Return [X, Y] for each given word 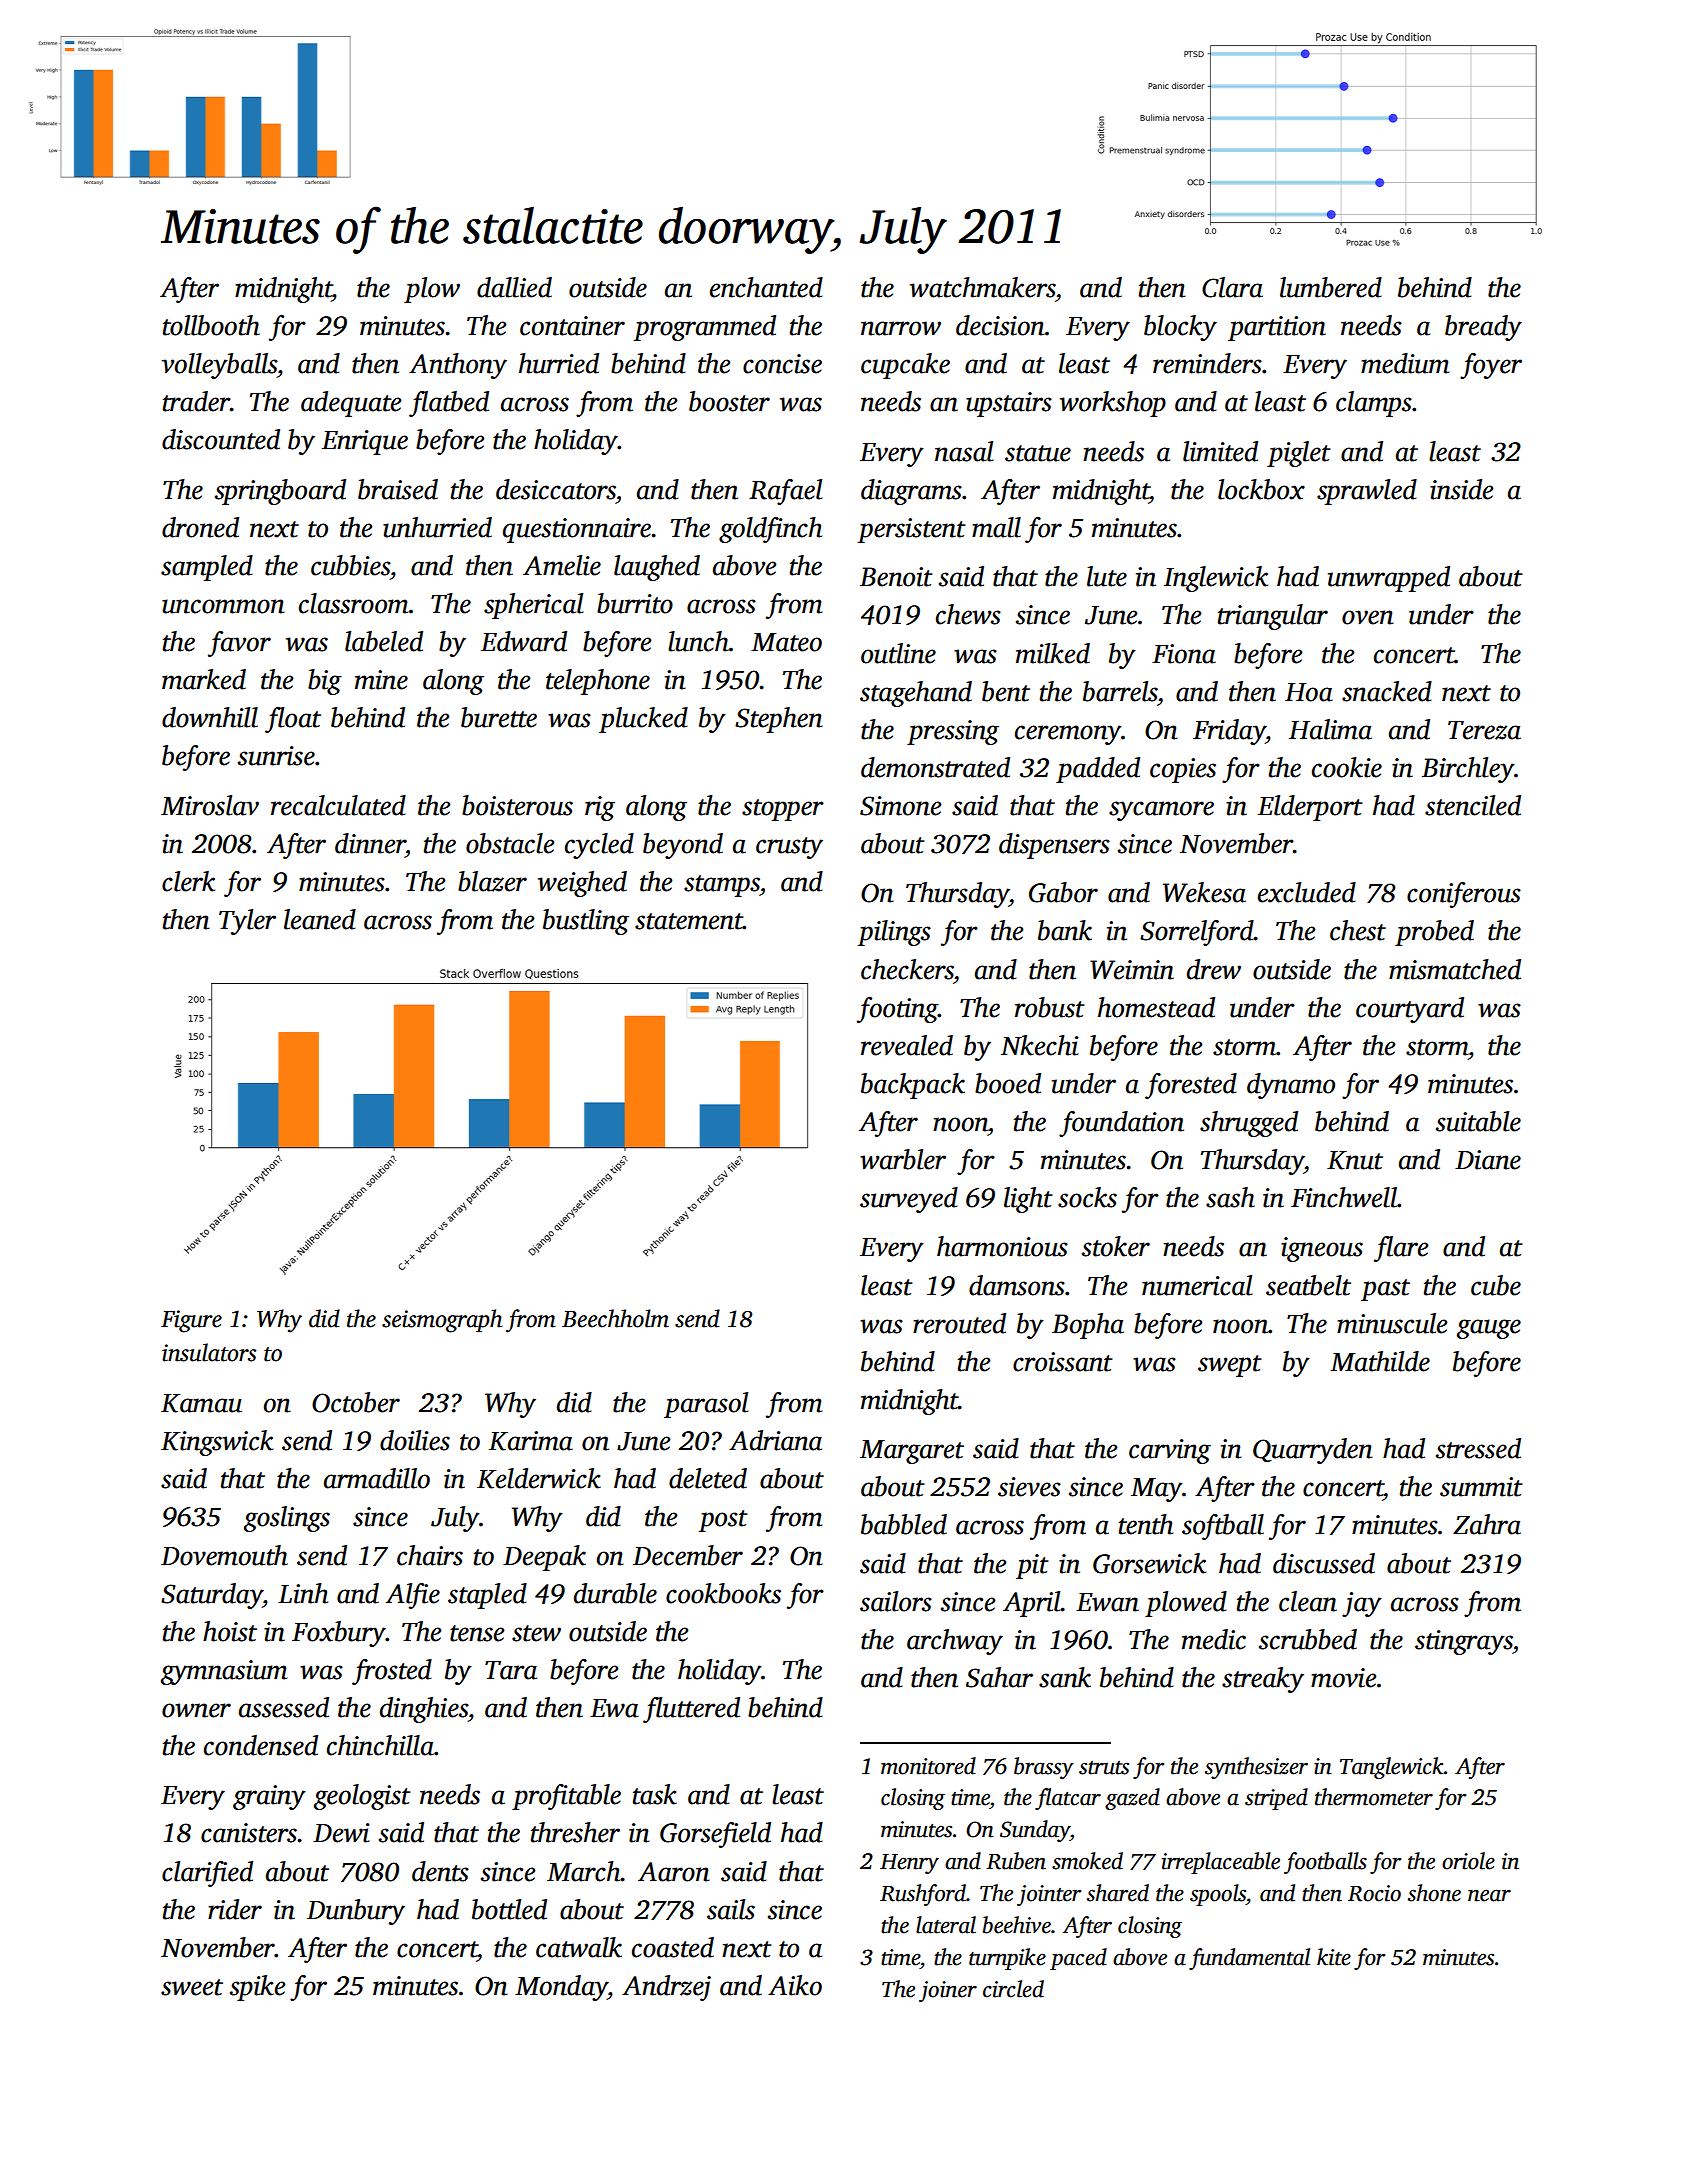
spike [257, 1988]
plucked [643, 720]
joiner [948, 1991]
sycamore [1161, 811]
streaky [1263, 1680]
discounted [221, 439]
